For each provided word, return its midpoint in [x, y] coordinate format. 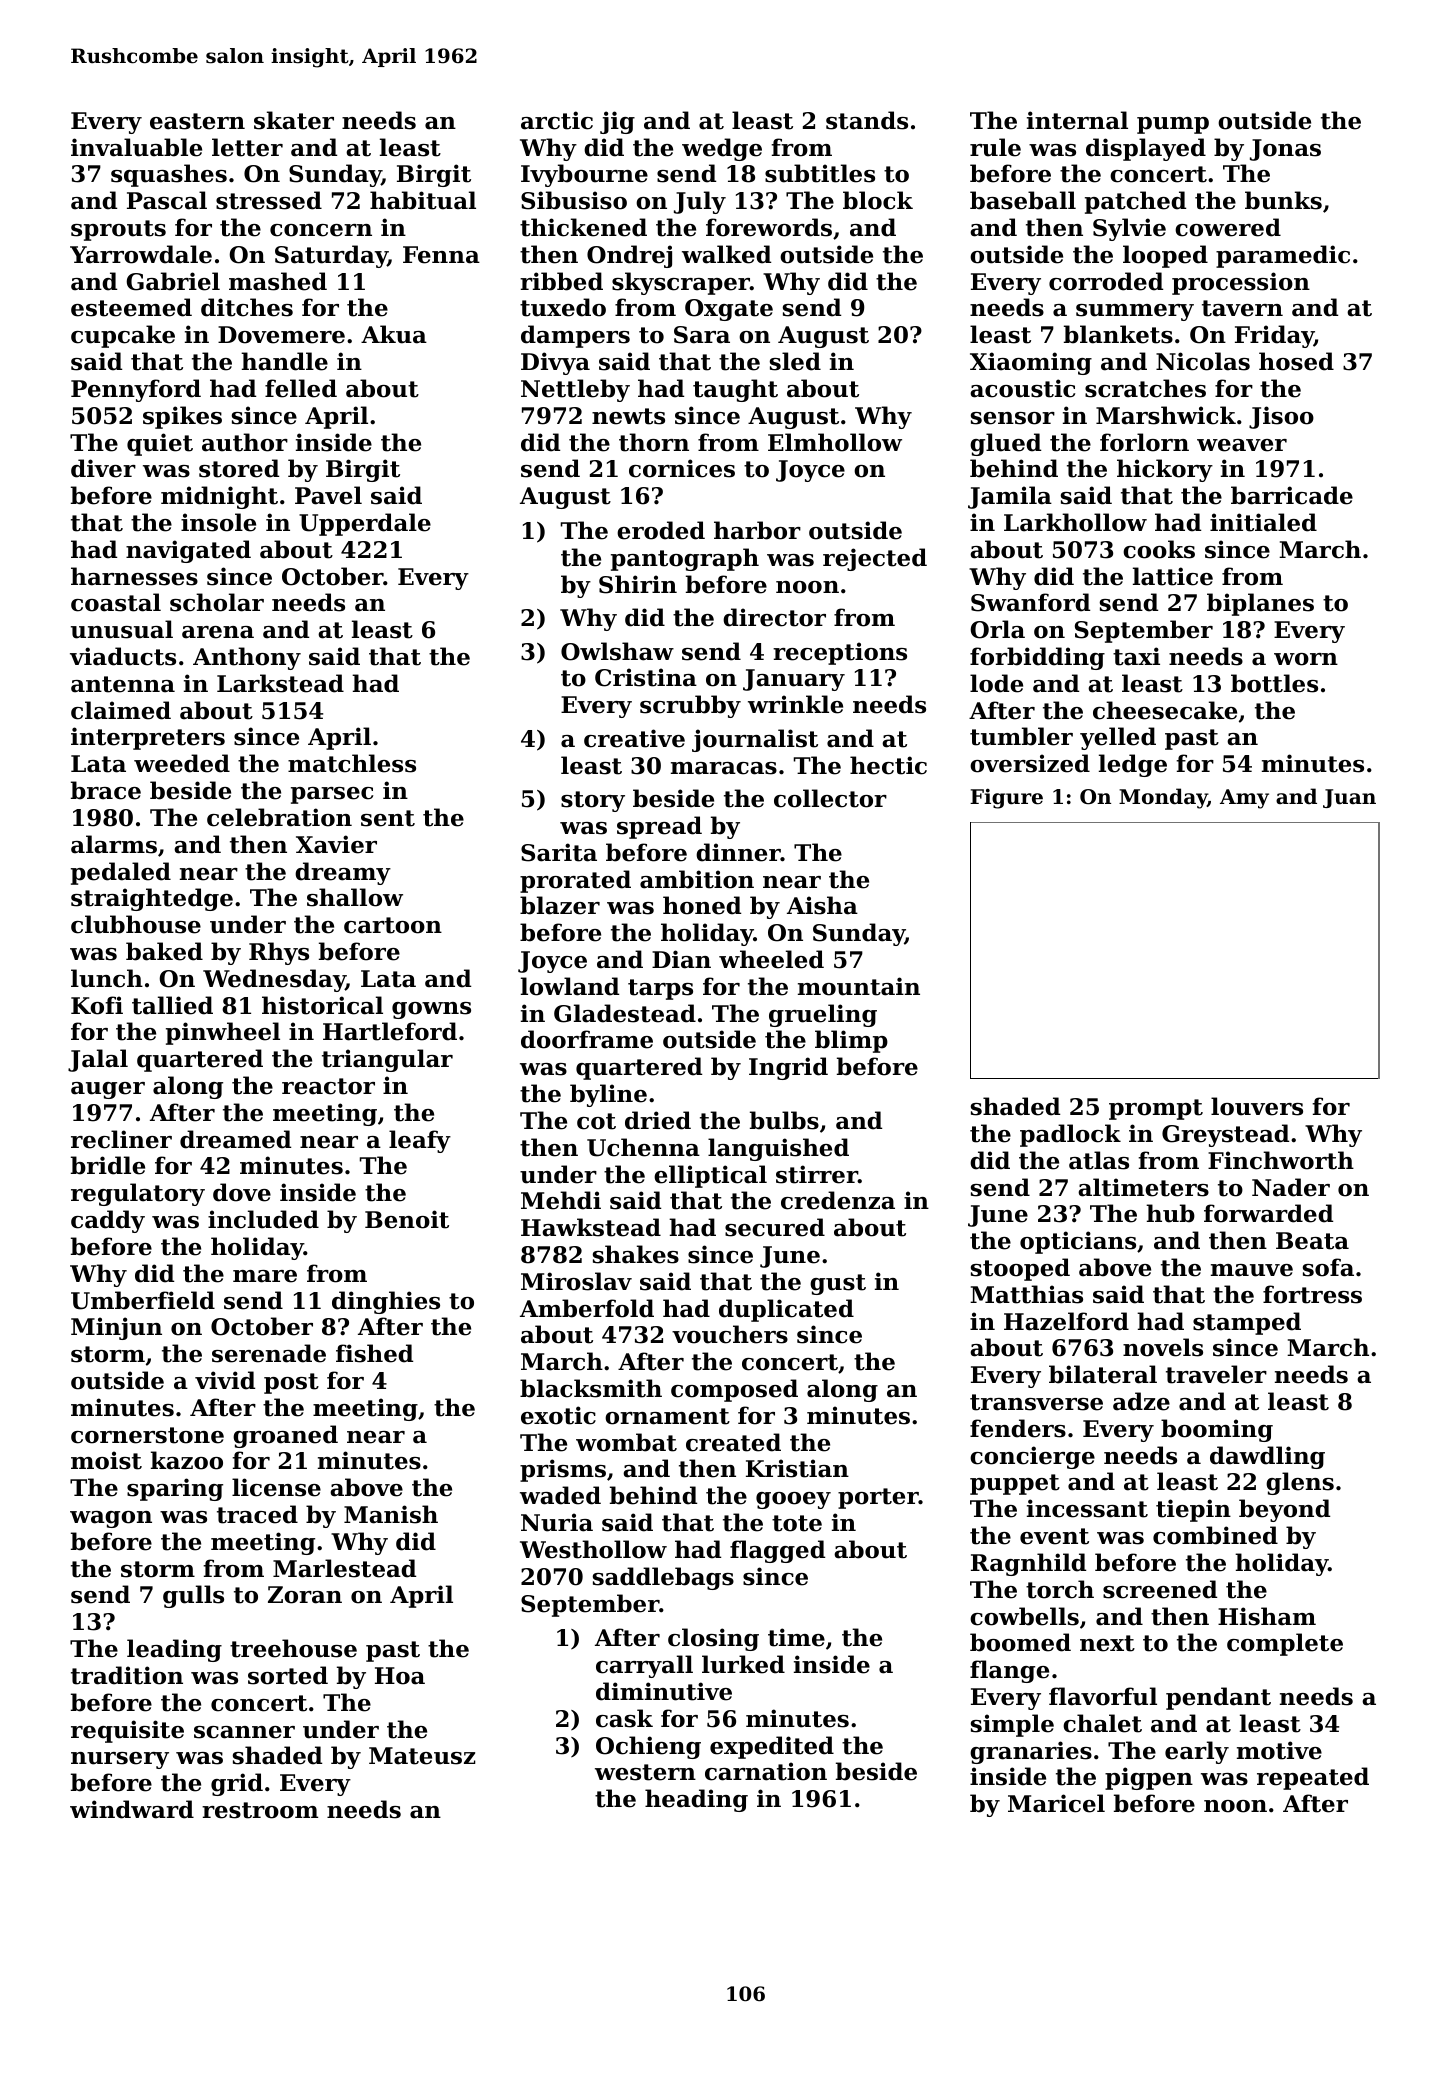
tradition [127, 1675]
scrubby [690, 706]
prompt [1156, 1109]
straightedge [152, 899]
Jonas [1285, 150]
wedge [722, 149]
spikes [182, 417]
